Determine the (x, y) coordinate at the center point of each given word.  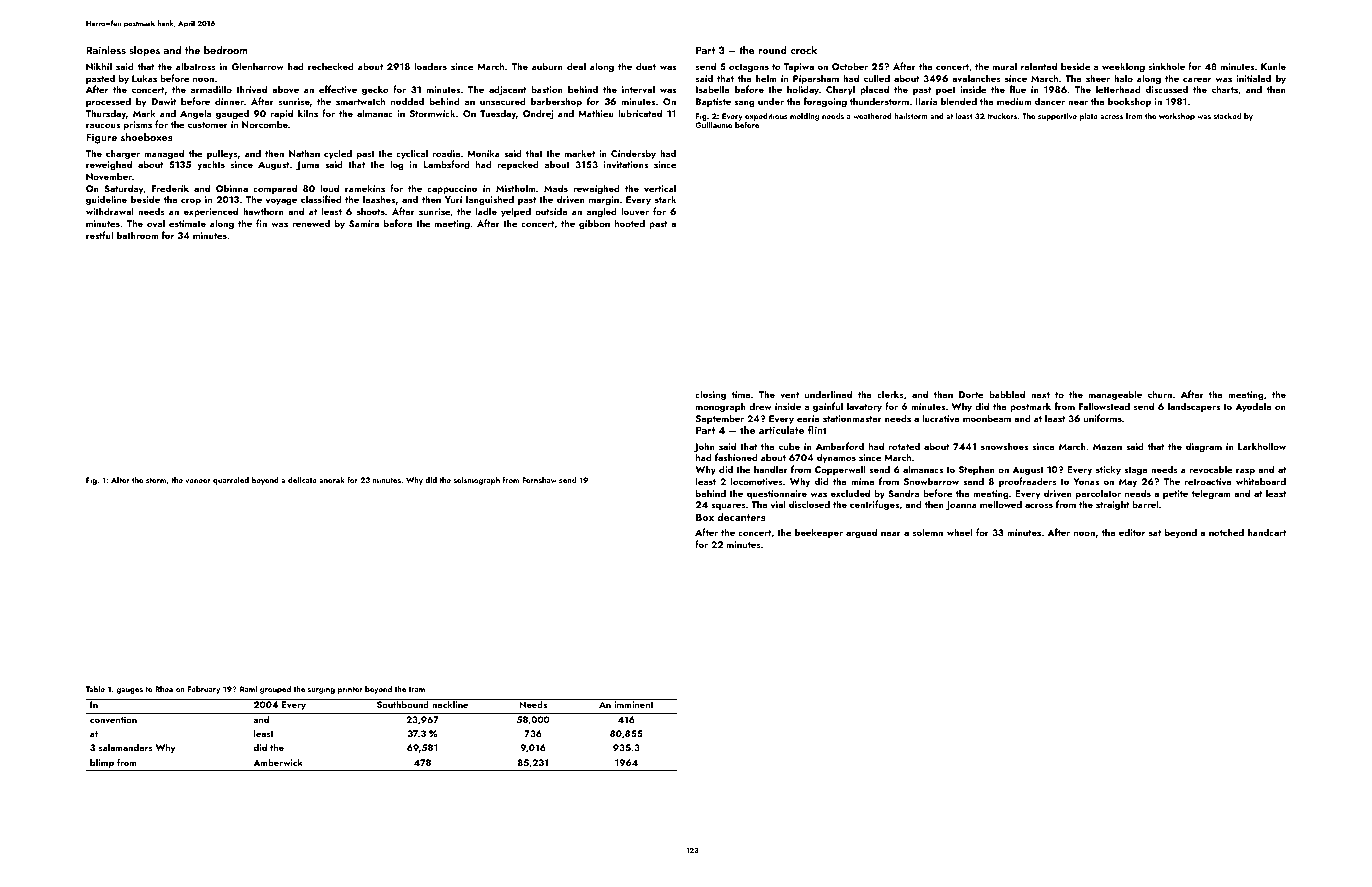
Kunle (1273, 66)
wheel (960, 532)
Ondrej (538, 114)
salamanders (125, 747)
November (109, 176)
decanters (741, 516)
